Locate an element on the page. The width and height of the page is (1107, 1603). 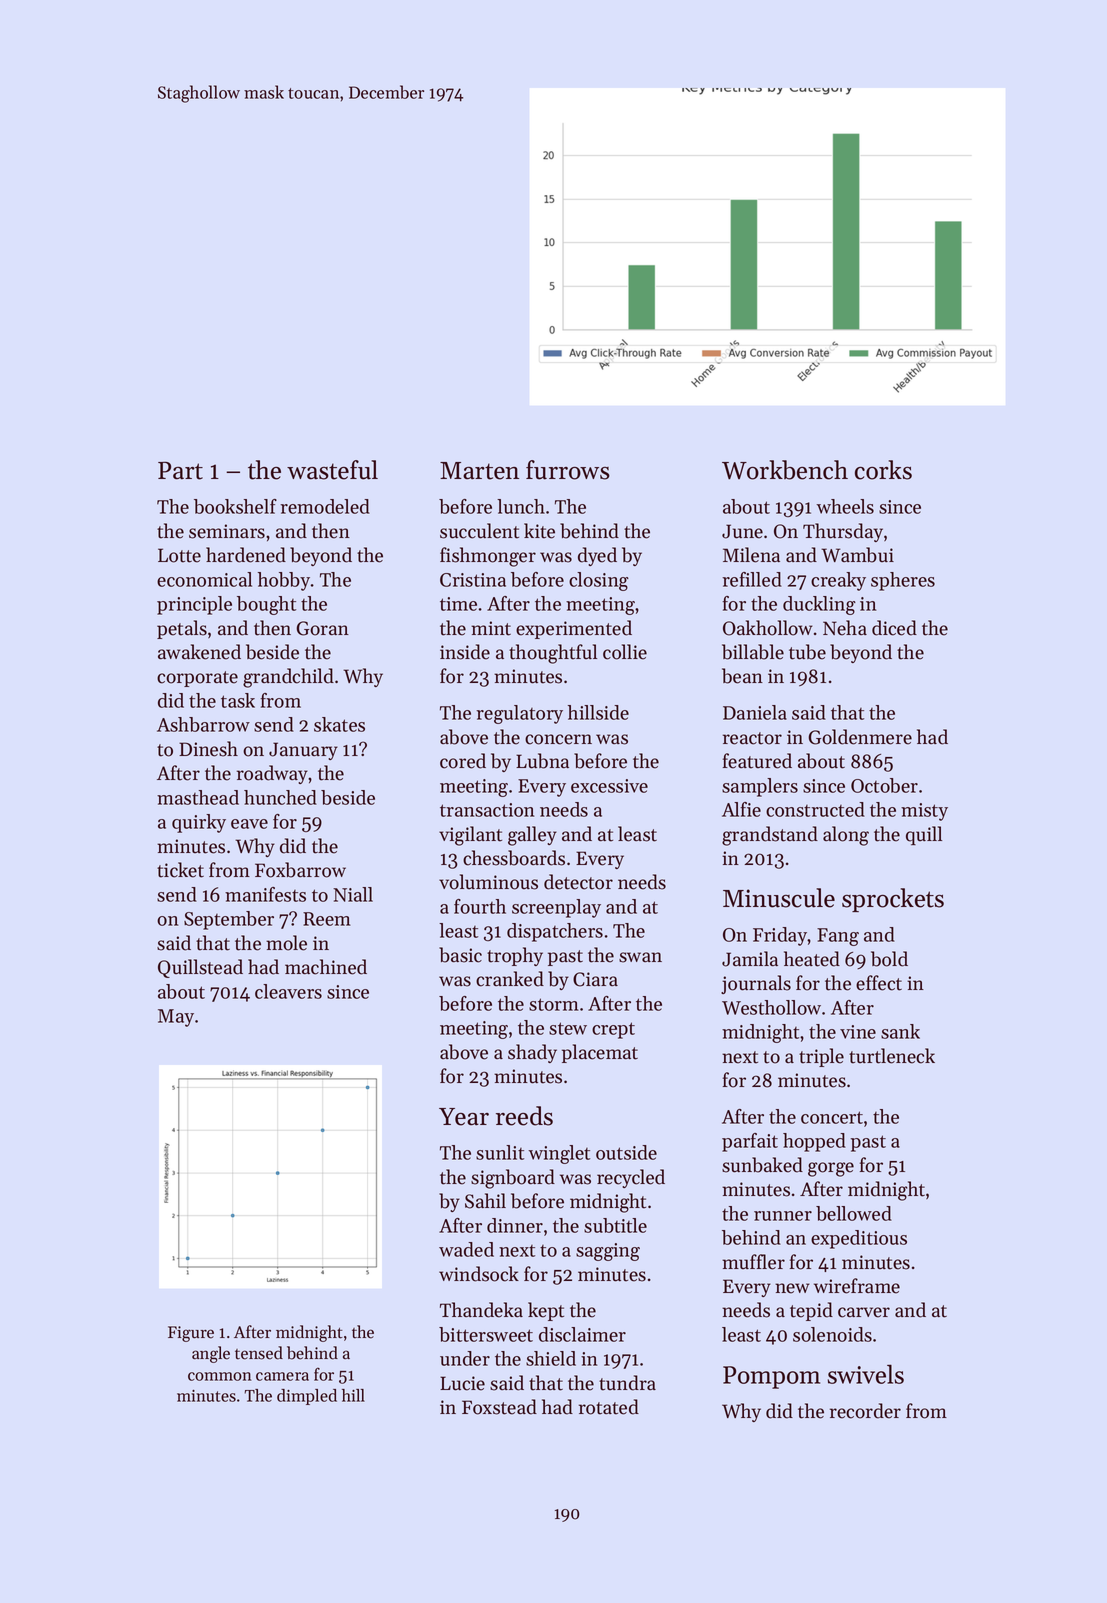
common is located at coordinates (220, 1376).
